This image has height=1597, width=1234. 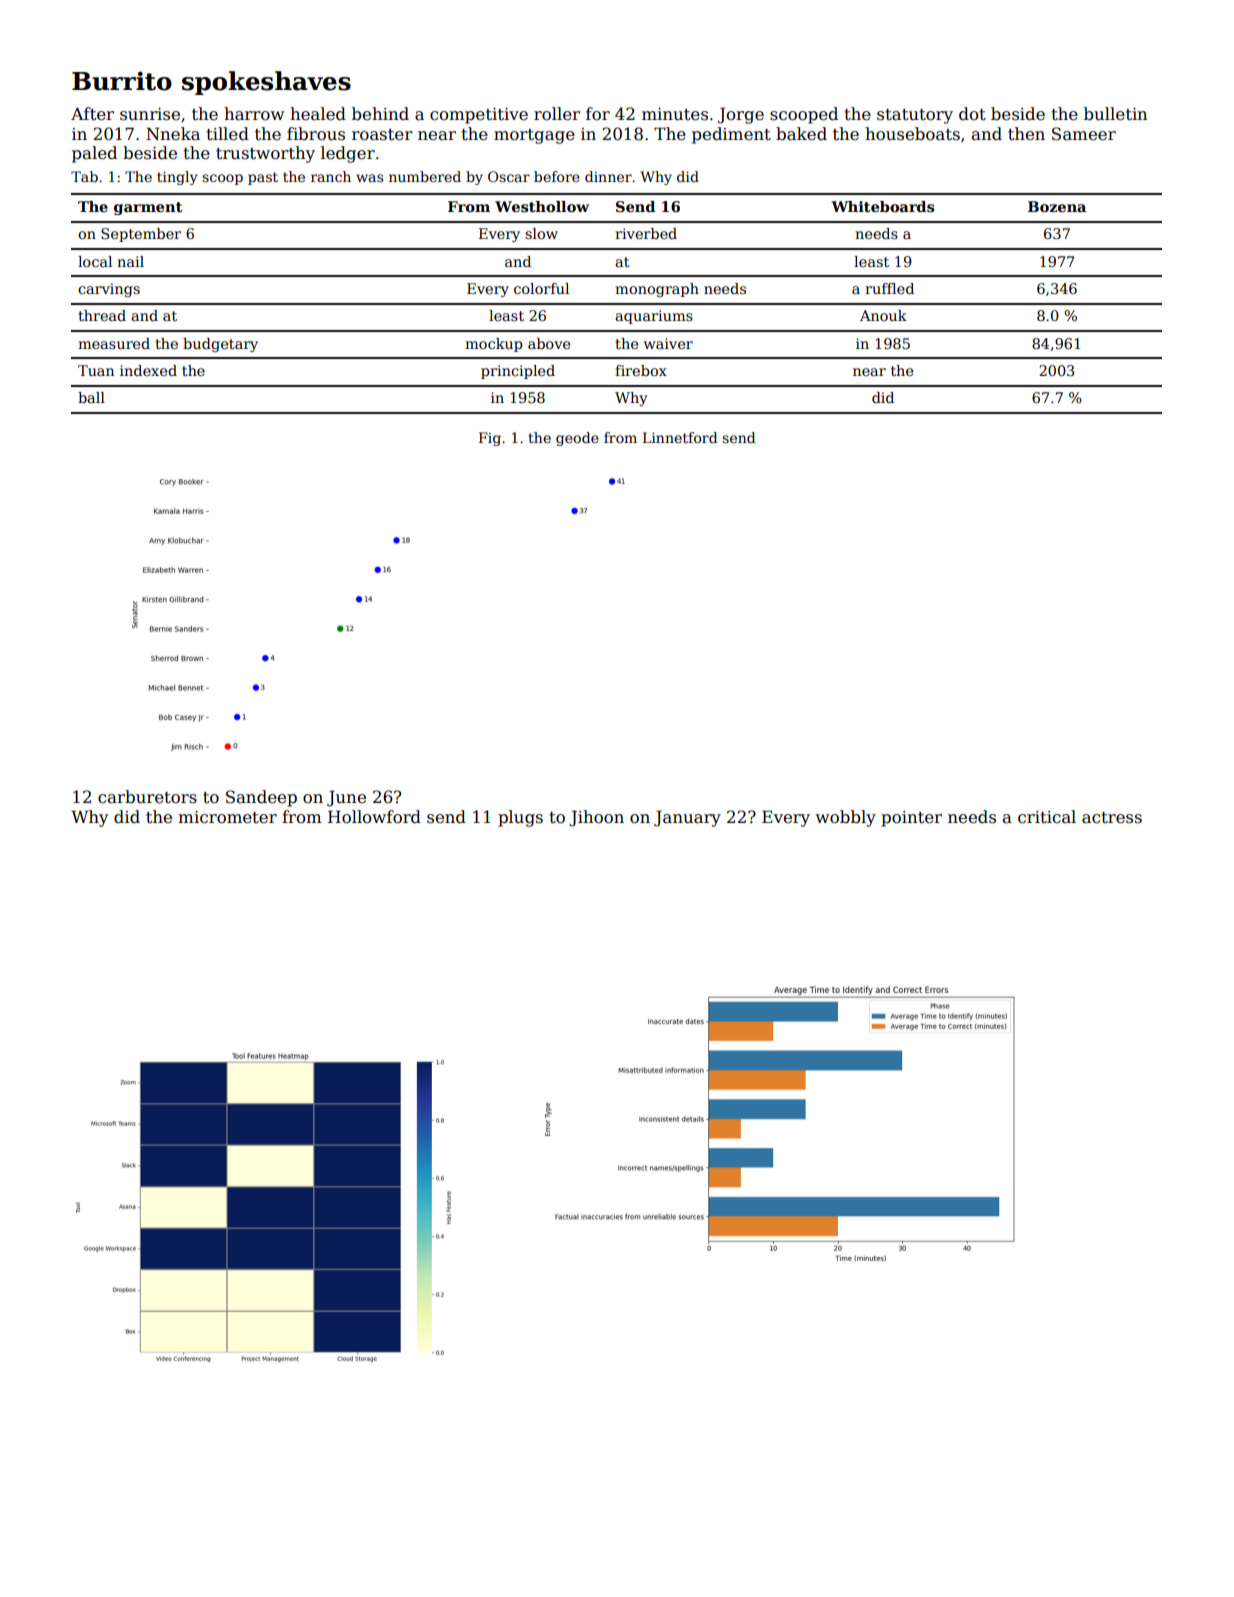 I want to click on mockup, so click(x=494, y=345).
